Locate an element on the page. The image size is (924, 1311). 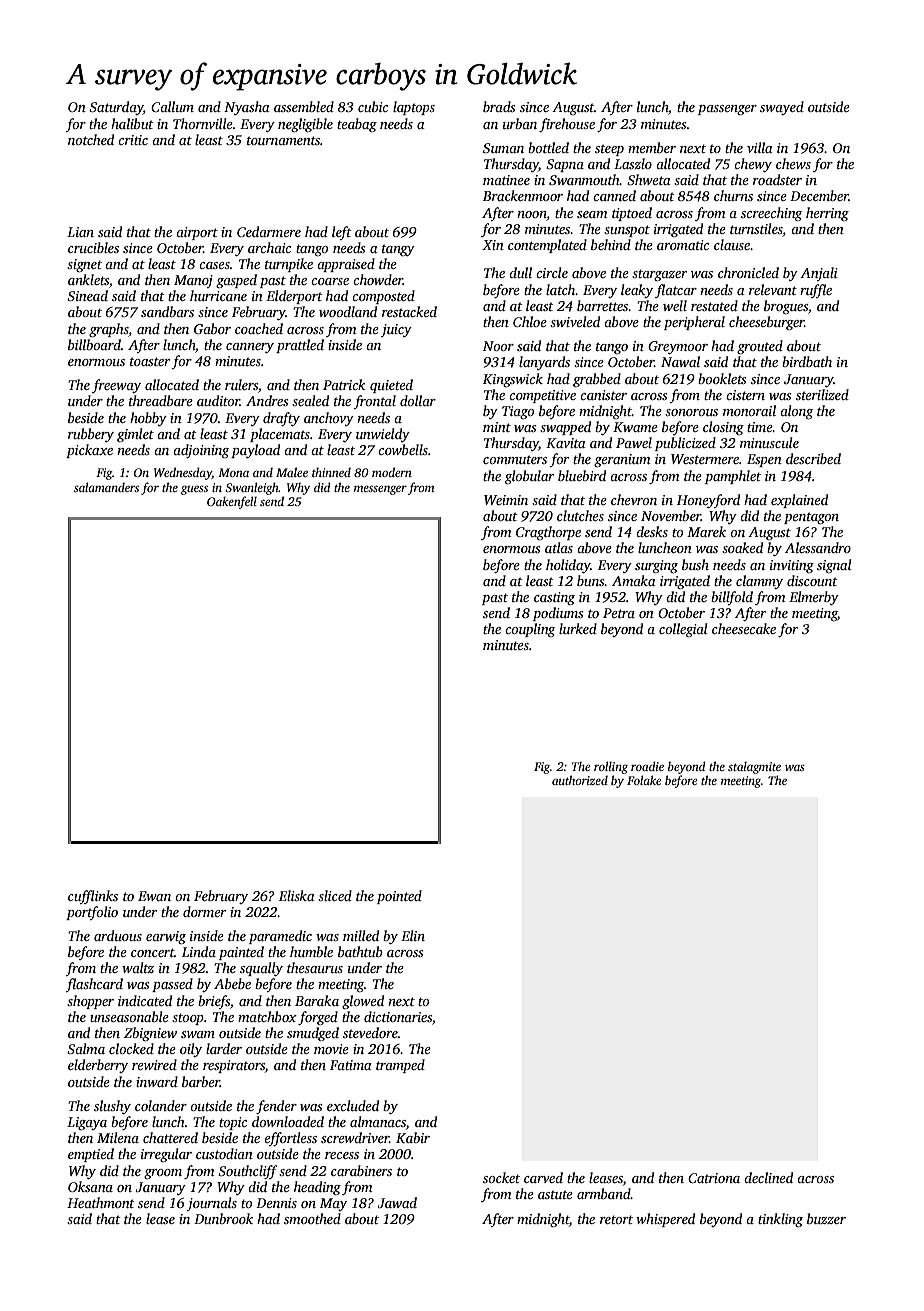
chowder is located at coordinates (378, 279).
